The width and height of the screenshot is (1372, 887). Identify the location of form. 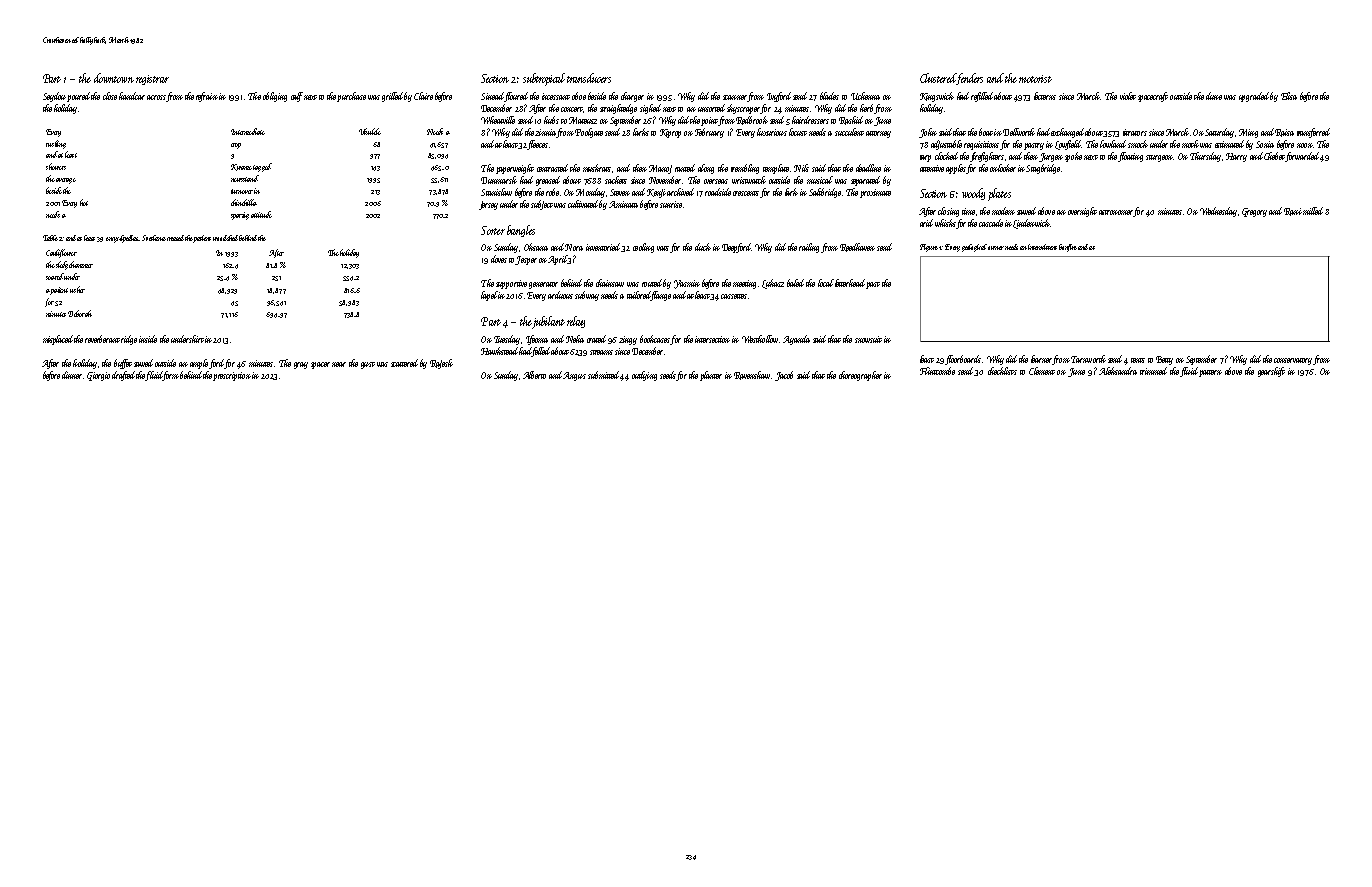
(171, 376).
